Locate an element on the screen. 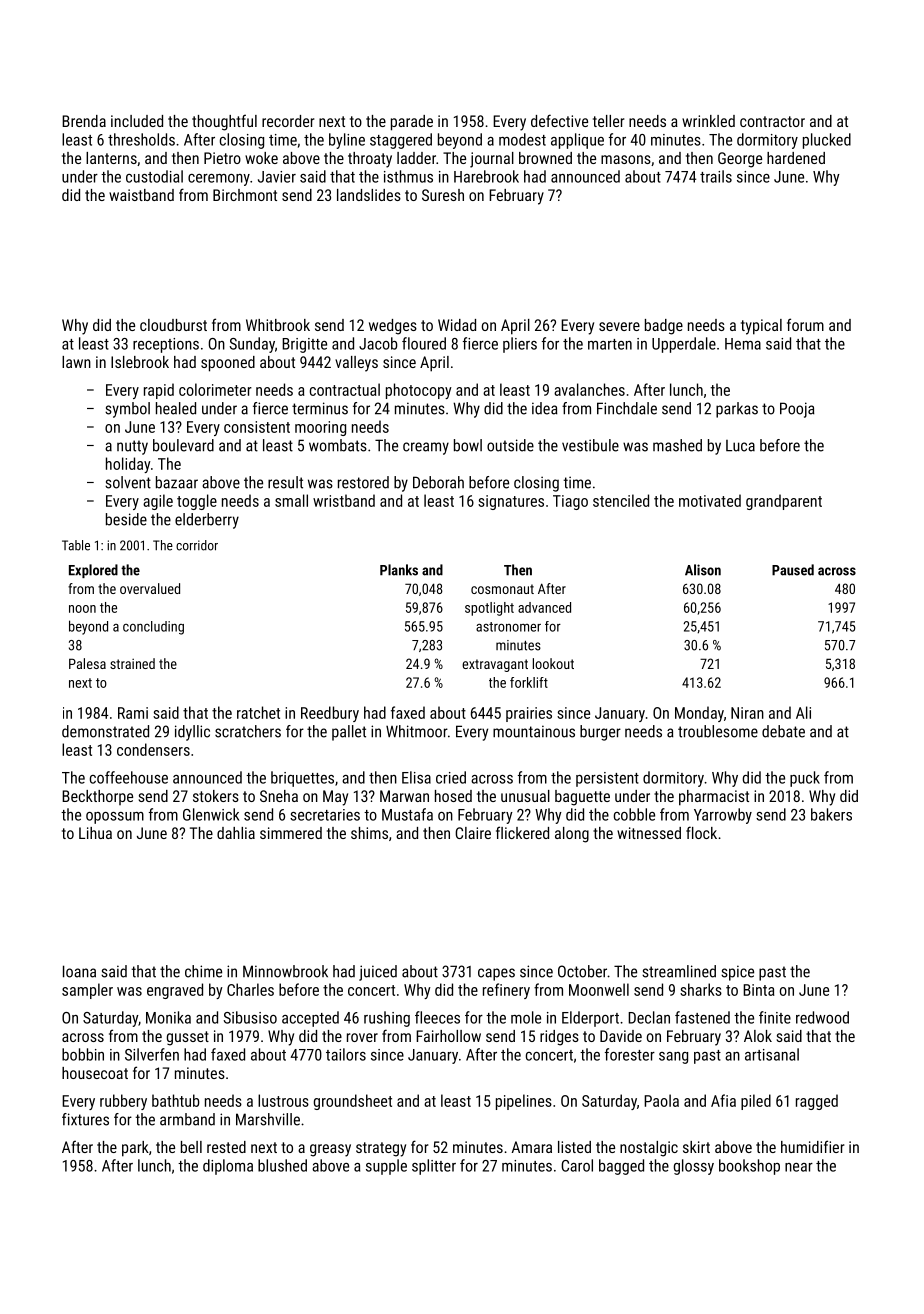 Image resolution: width=924 pixels, height=1314 pixels. restored is located at coordinates (363, 482).
